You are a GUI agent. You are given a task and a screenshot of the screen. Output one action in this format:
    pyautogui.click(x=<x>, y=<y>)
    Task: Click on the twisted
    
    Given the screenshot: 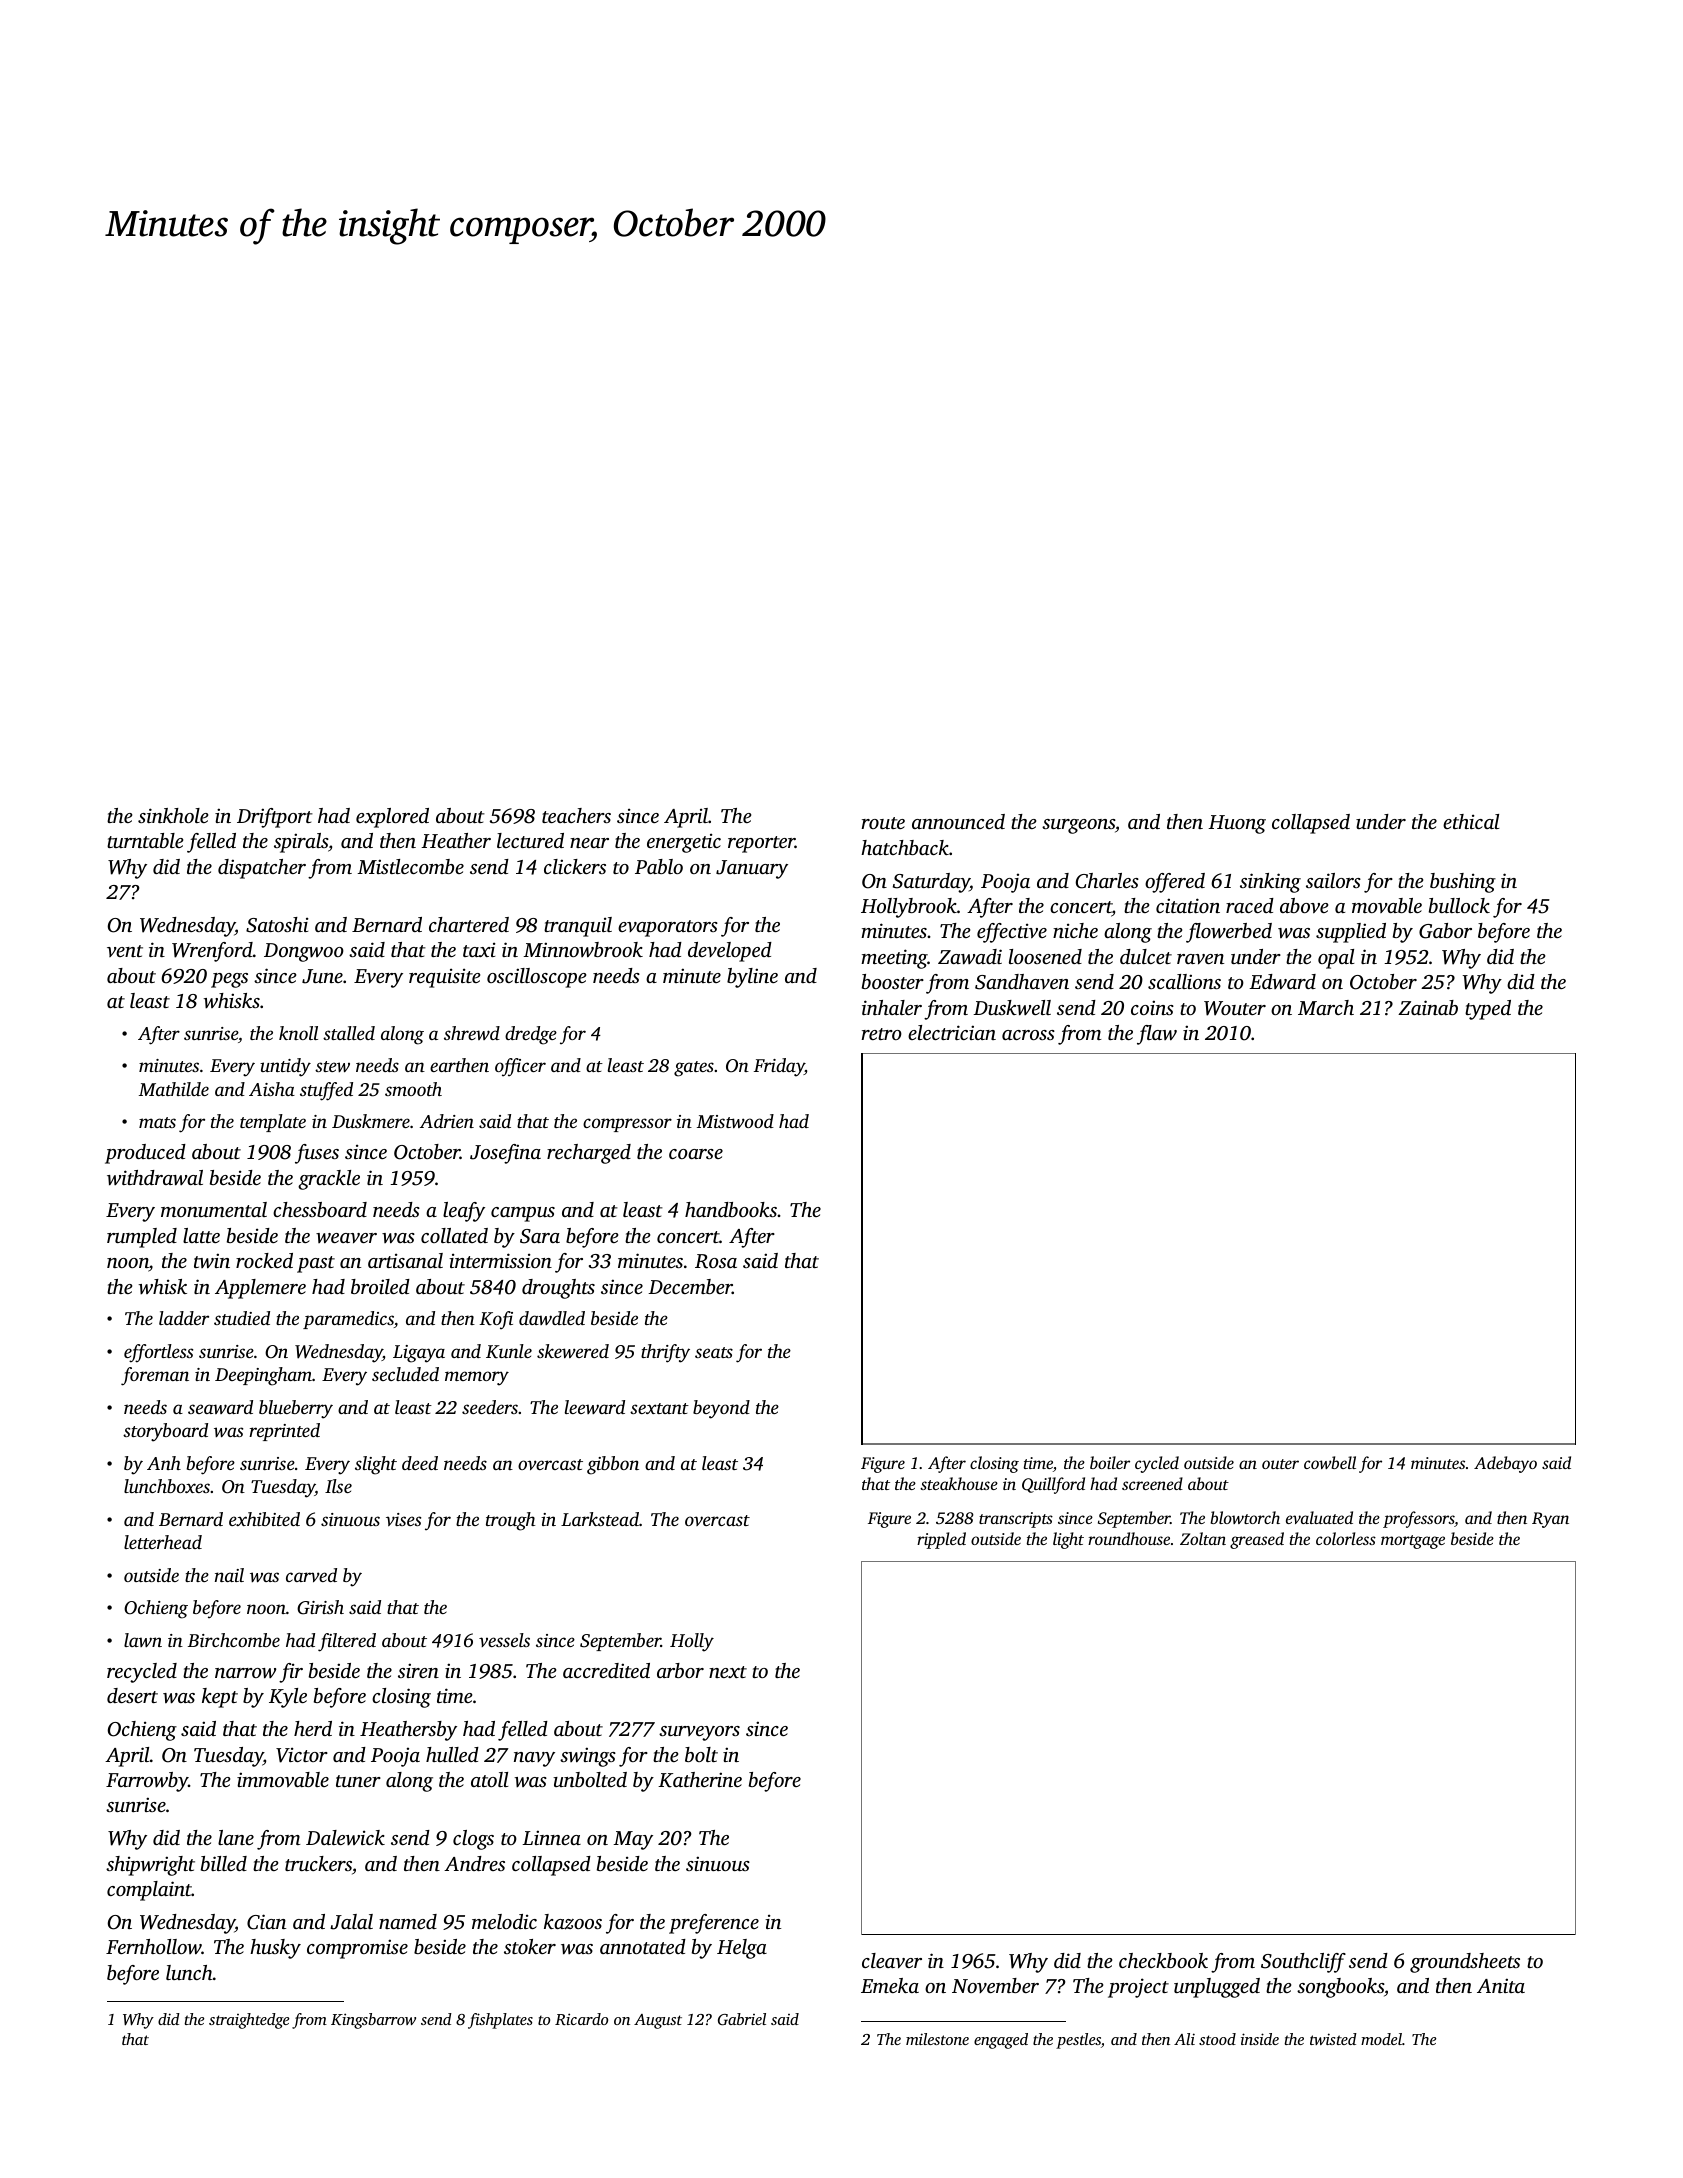 What is the action you would take?
    pyautogui.click(x=1333, y=2039)
